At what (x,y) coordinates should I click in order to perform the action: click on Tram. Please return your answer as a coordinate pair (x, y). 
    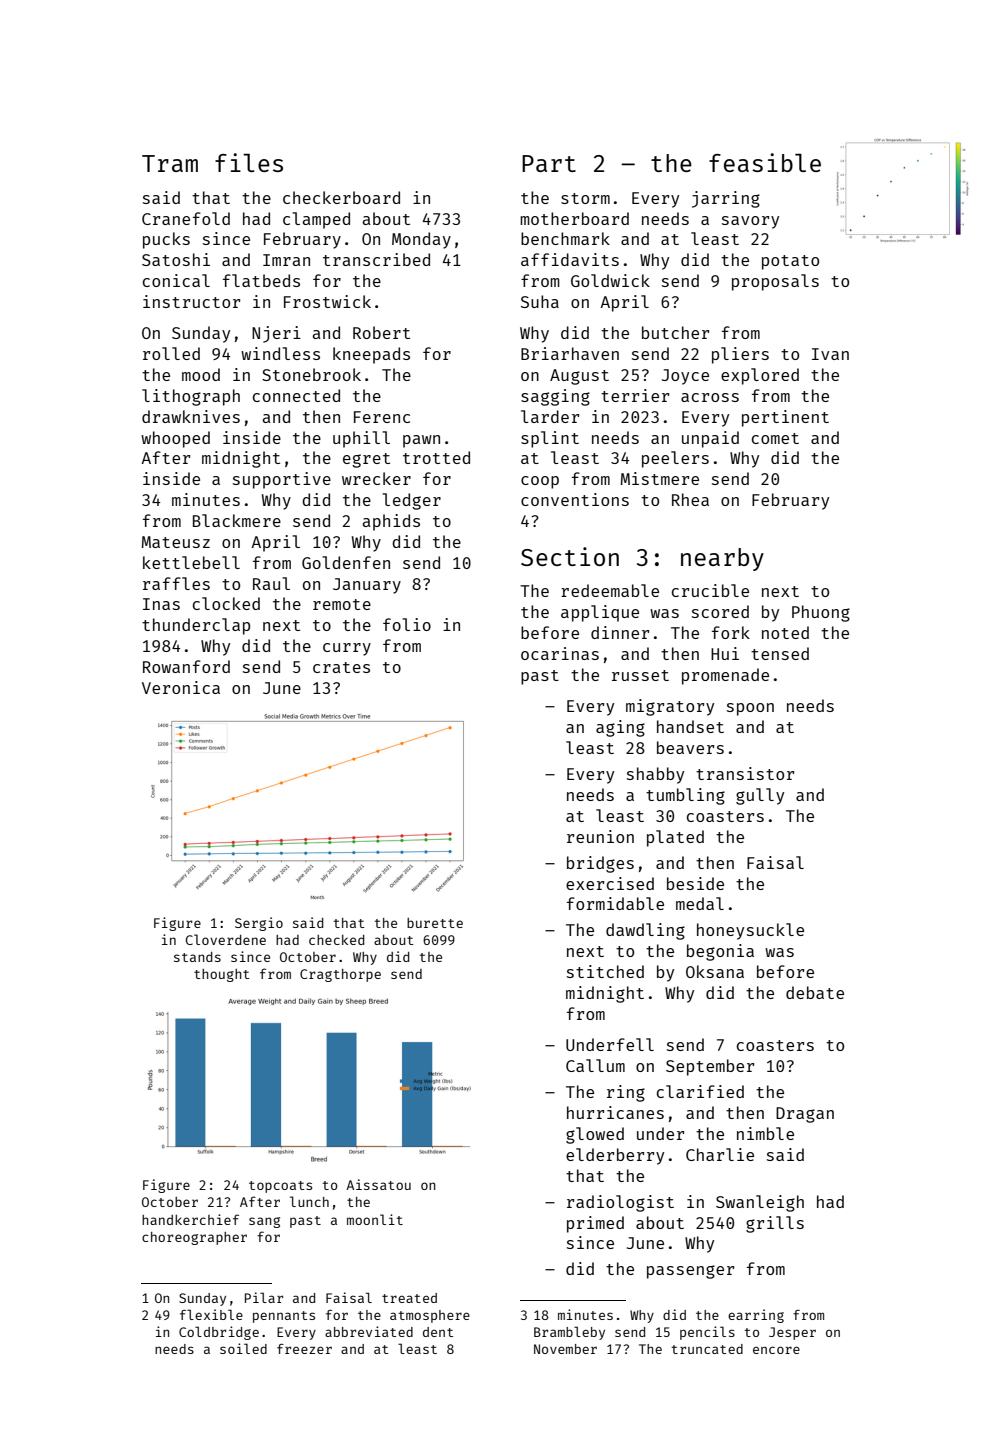
    Looking at the image, I should click on (170, 163).
